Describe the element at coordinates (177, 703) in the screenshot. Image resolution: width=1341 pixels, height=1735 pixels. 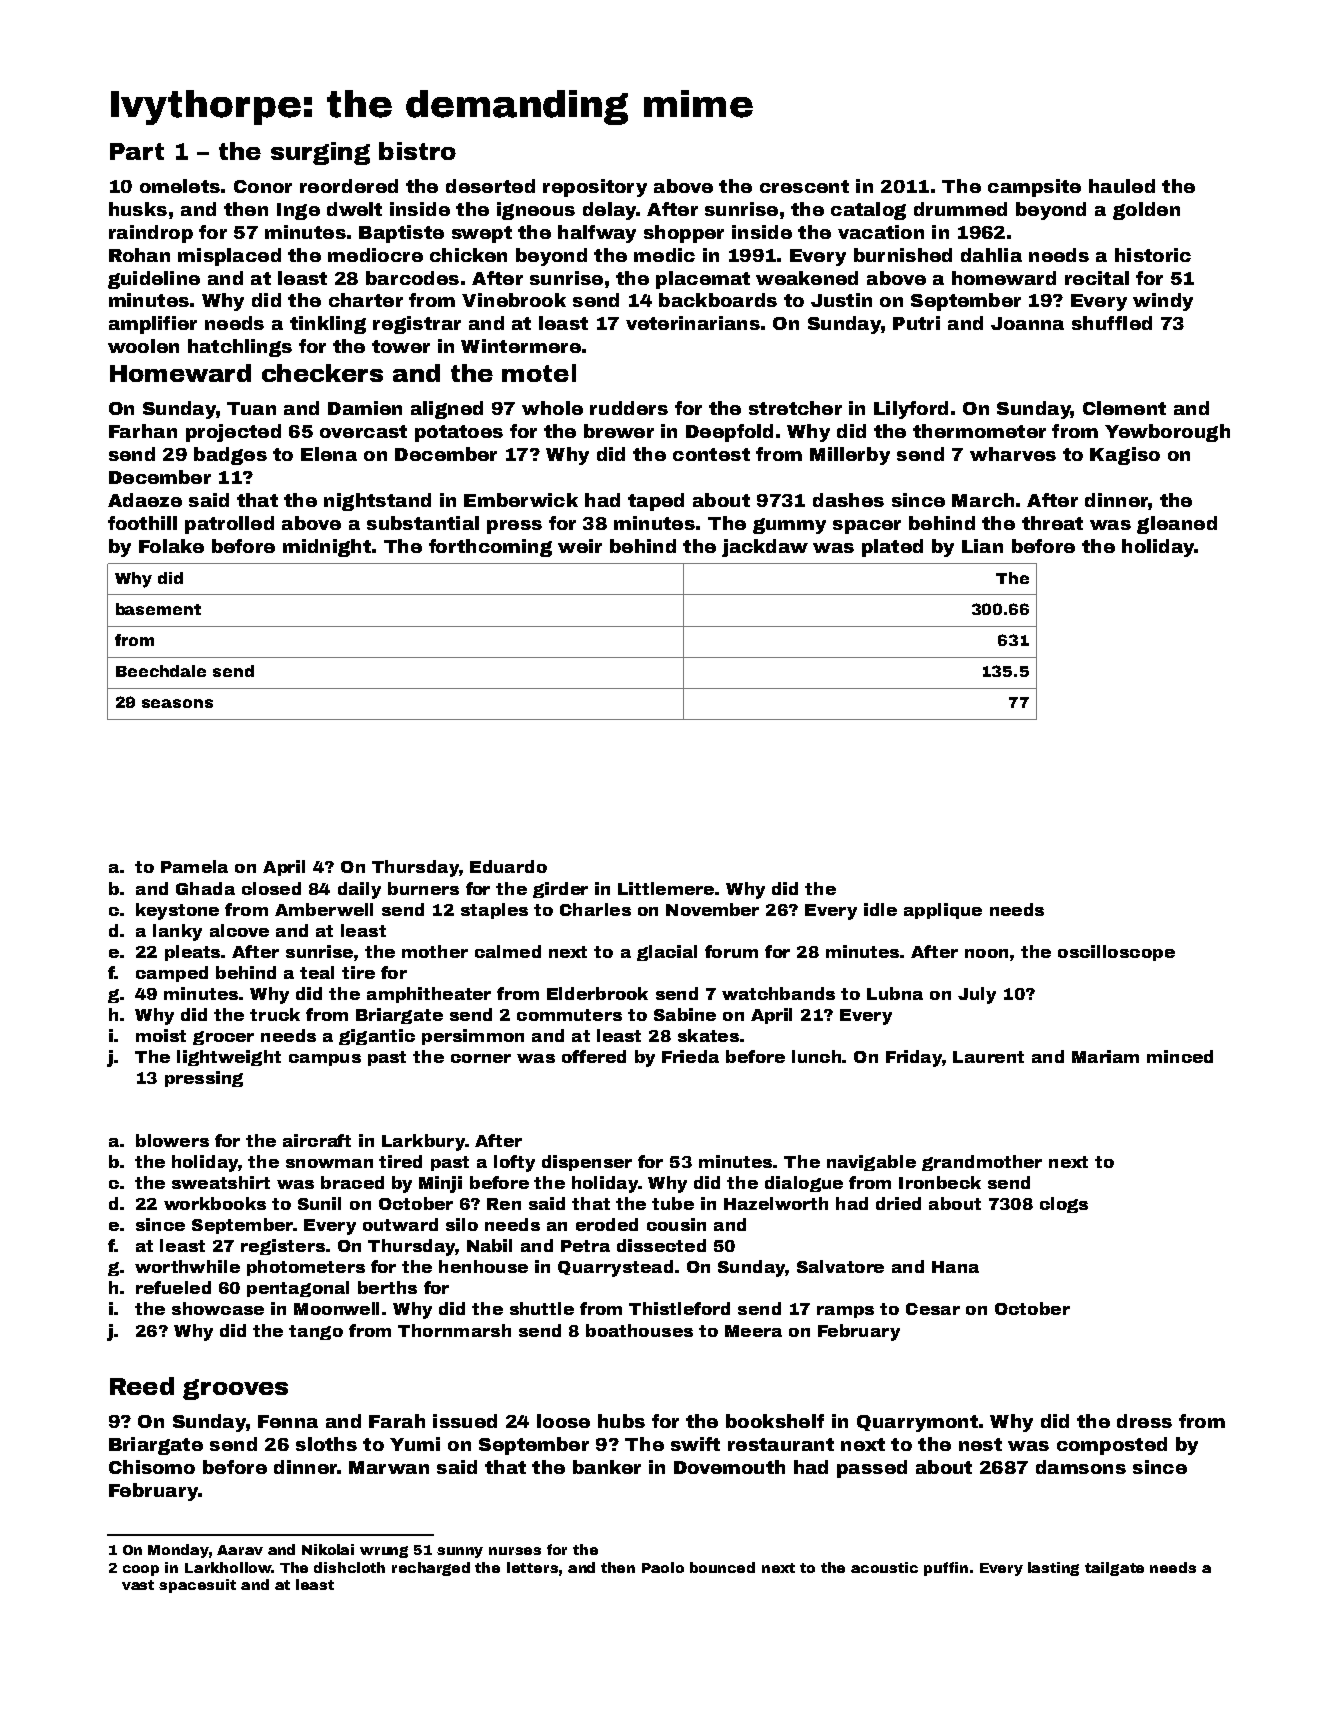
I see `seasons` at that location.
